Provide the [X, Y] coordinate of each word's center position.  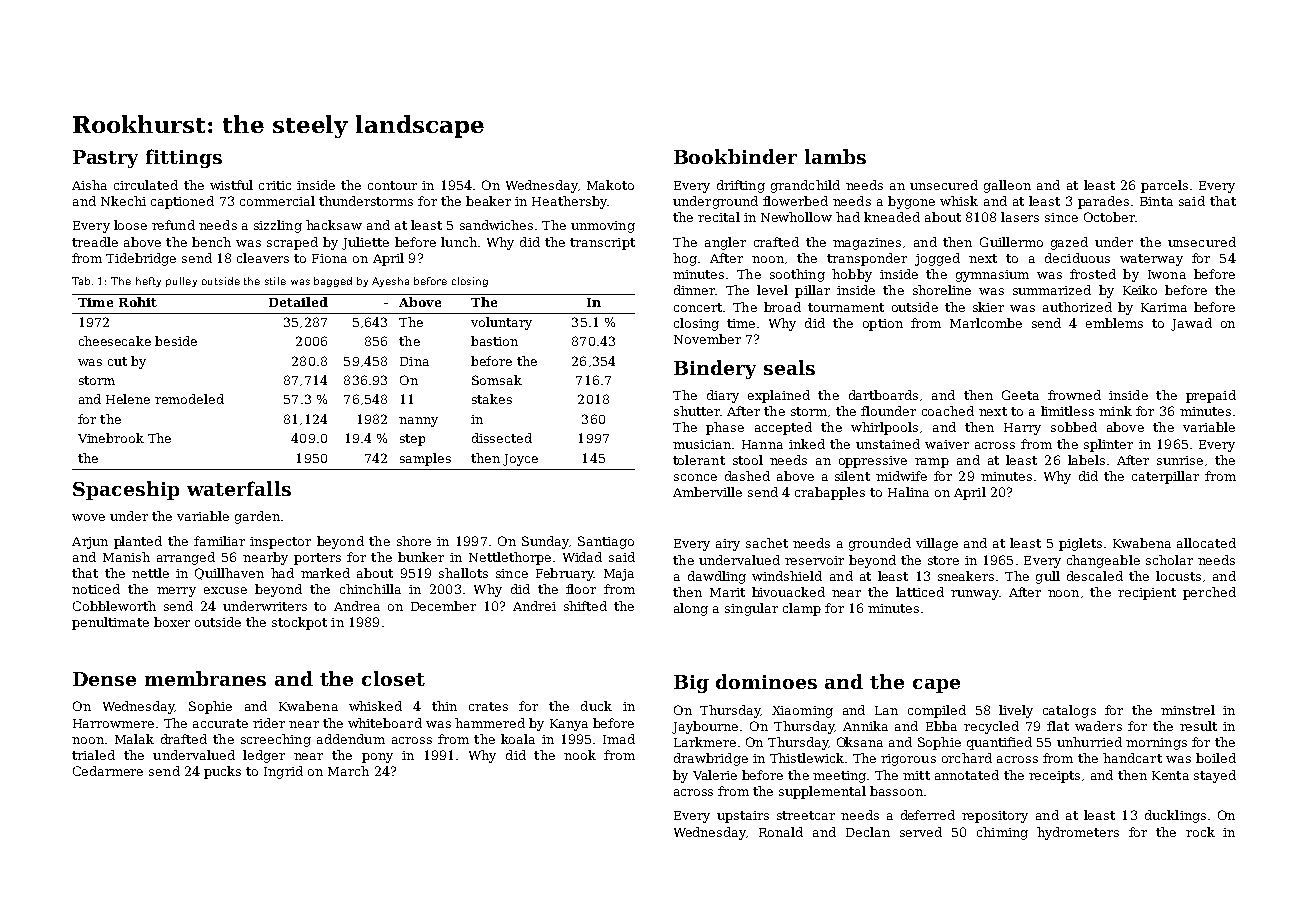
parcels [1164, 186]
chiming [1002, 833]
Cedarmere [108, 771]
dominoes [766, 681]
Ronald [781, 832]
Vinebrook [111, 438]
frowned [1074, 395]
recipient [1147, 594]
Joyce [520, 460]
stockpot [299, 623]
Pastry [105, 159]
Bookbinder [735, 156]
